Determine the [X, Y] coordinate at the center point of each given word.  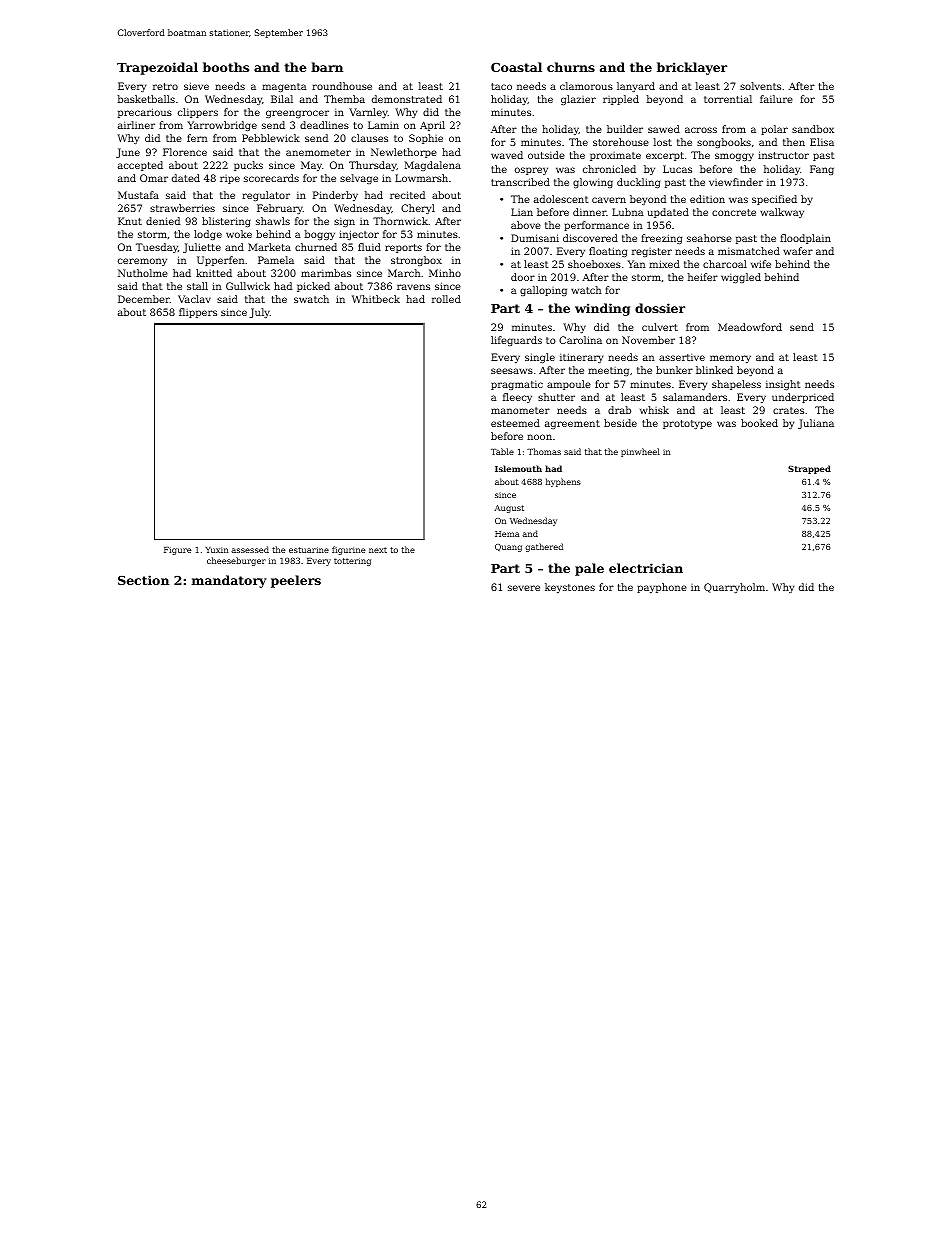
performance [596, 226]
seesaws [512, 371]
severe [524, 588]
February [280, 209]
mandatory [229, 581]
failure [776, 99]
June [128, 153]
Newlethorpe [404, 153]
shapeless [736, 385]
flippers [198, 313]
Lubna [627, 212]
